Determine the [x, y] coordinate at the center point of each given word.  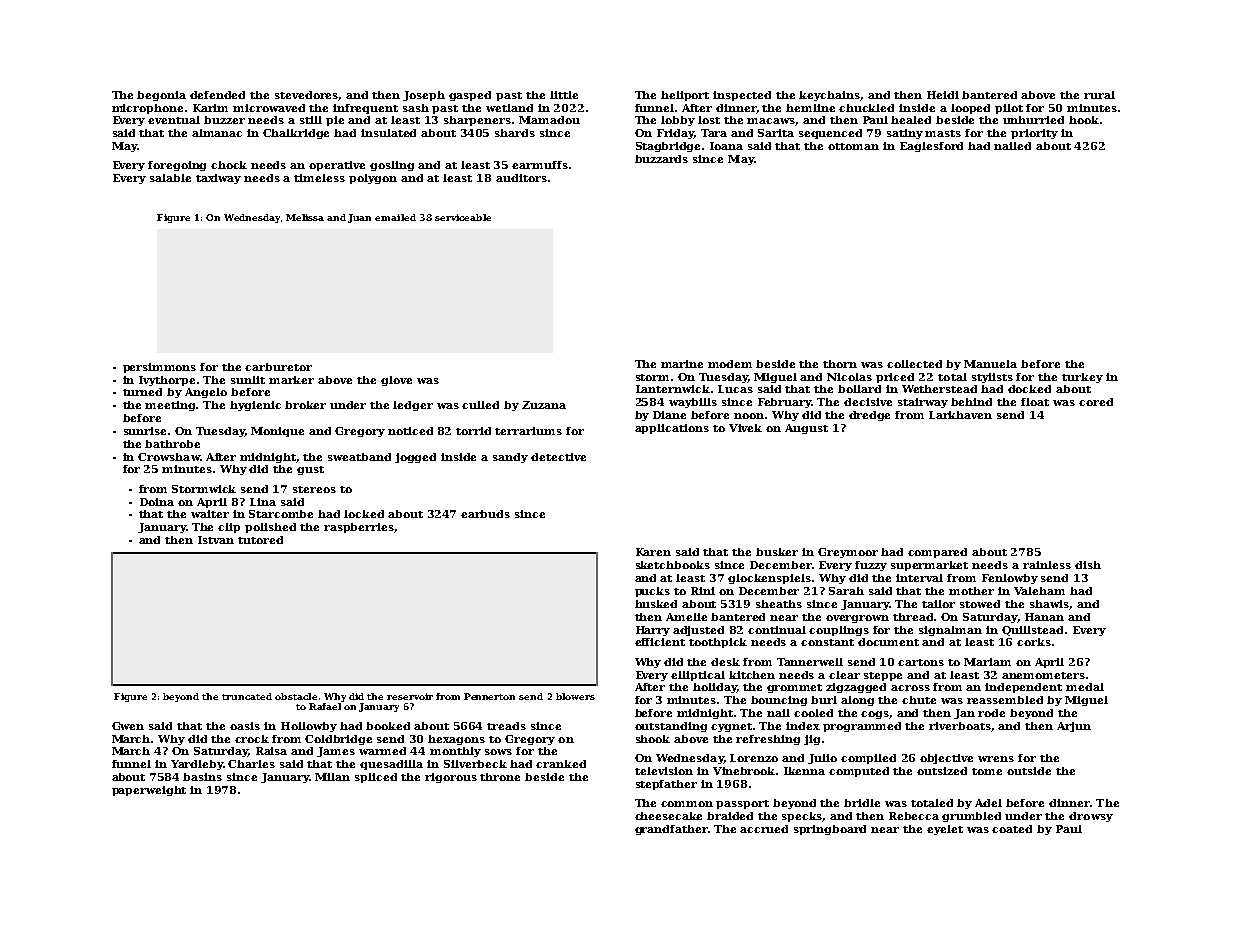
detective [558, 457]
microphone [147, 109]
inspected [742, 96]
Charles [251, 764]
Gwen [128, 726]
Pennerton [489, 696]
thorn [840, 364]
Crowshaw [169, 457]
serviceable [463, 217]
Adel [988, 803]
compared [937, 553]
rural [1099, 95]
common [687, 804]
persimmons [159, 368]
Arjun [1074, 727]
